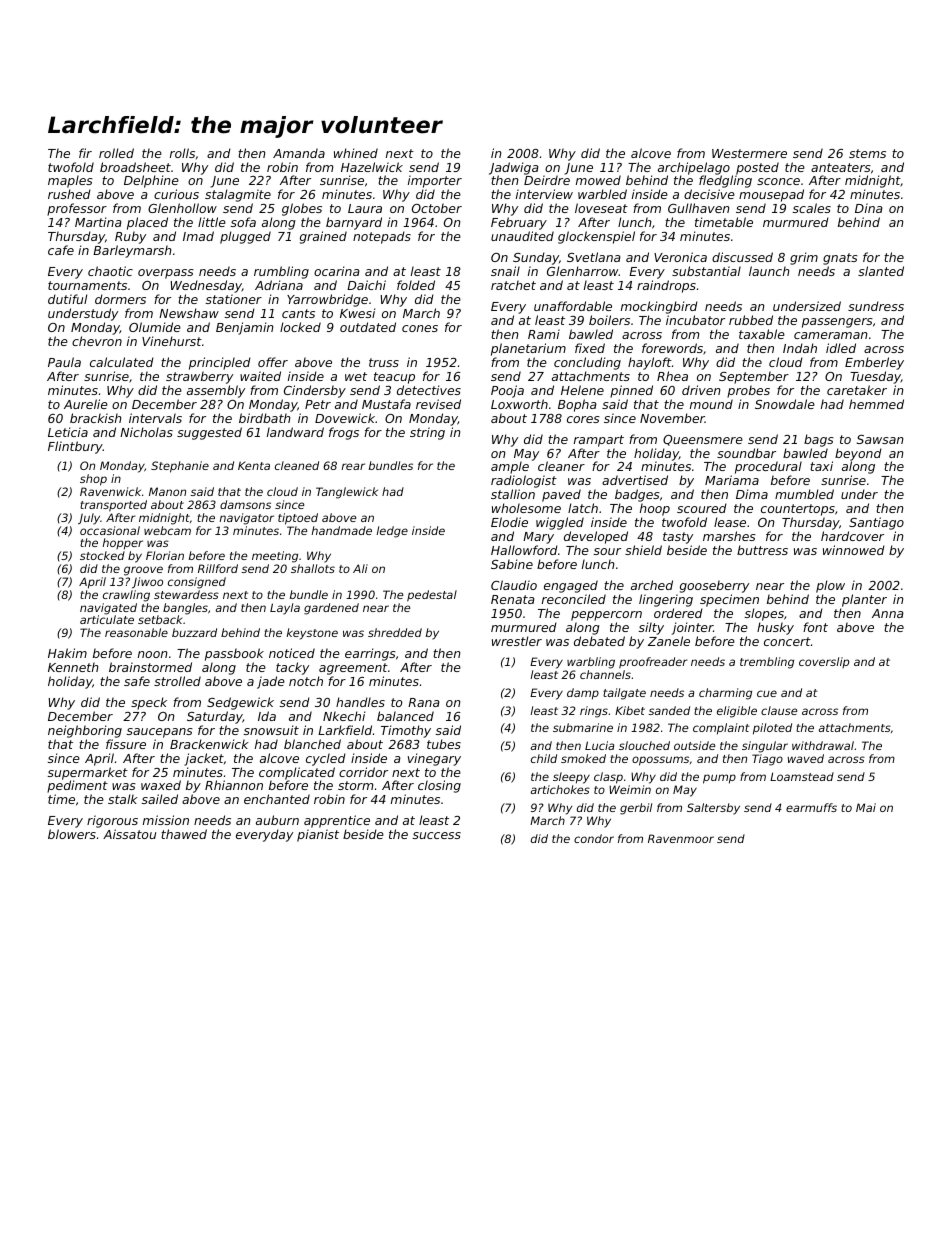 Image resolution: width=952 pixels, height=1233 pixels. I want to click on stalagmite, so click(238, 195).
